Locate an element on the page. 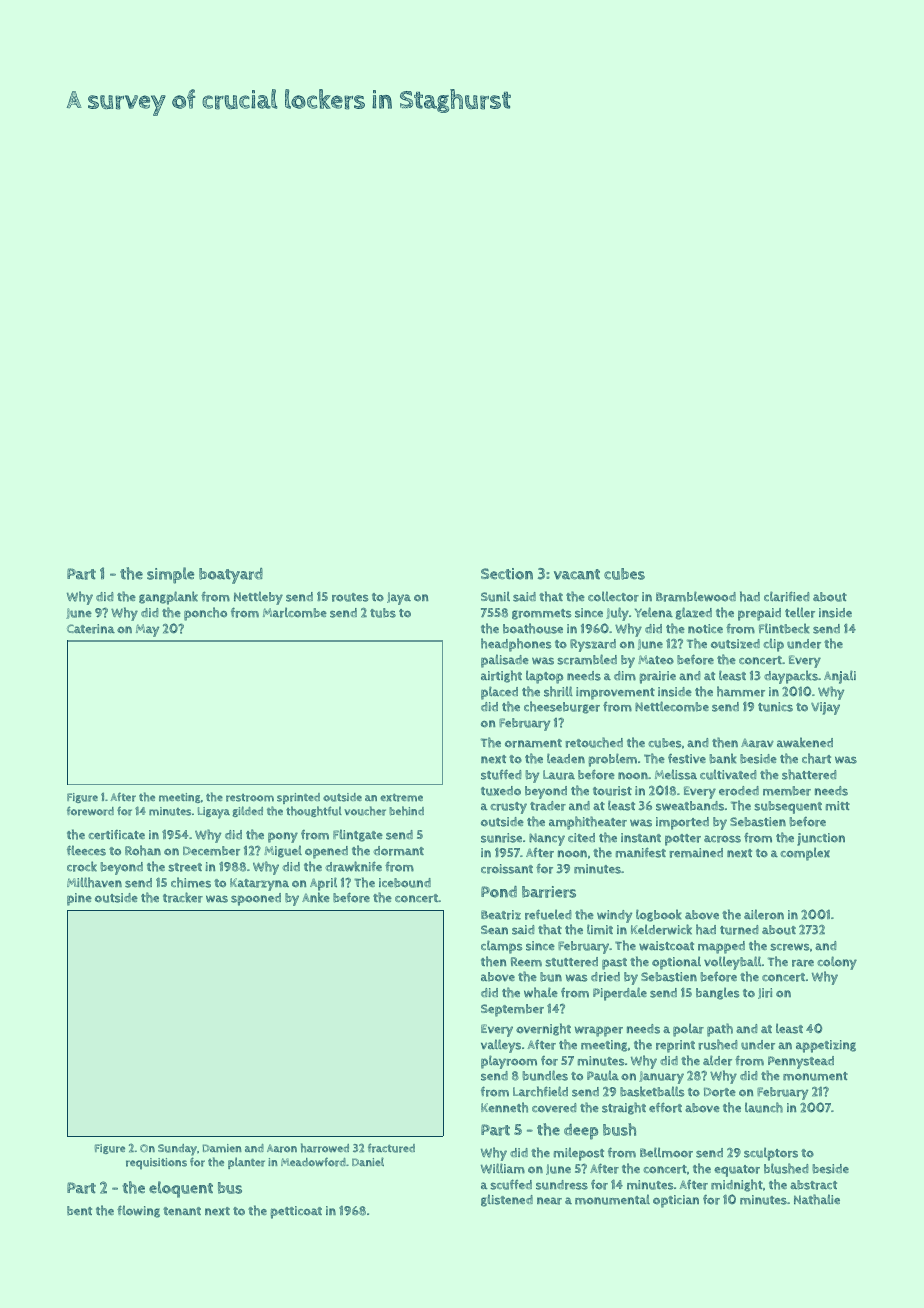 The image size is (924, 1308). Section is located at coordinates (507, 574).
